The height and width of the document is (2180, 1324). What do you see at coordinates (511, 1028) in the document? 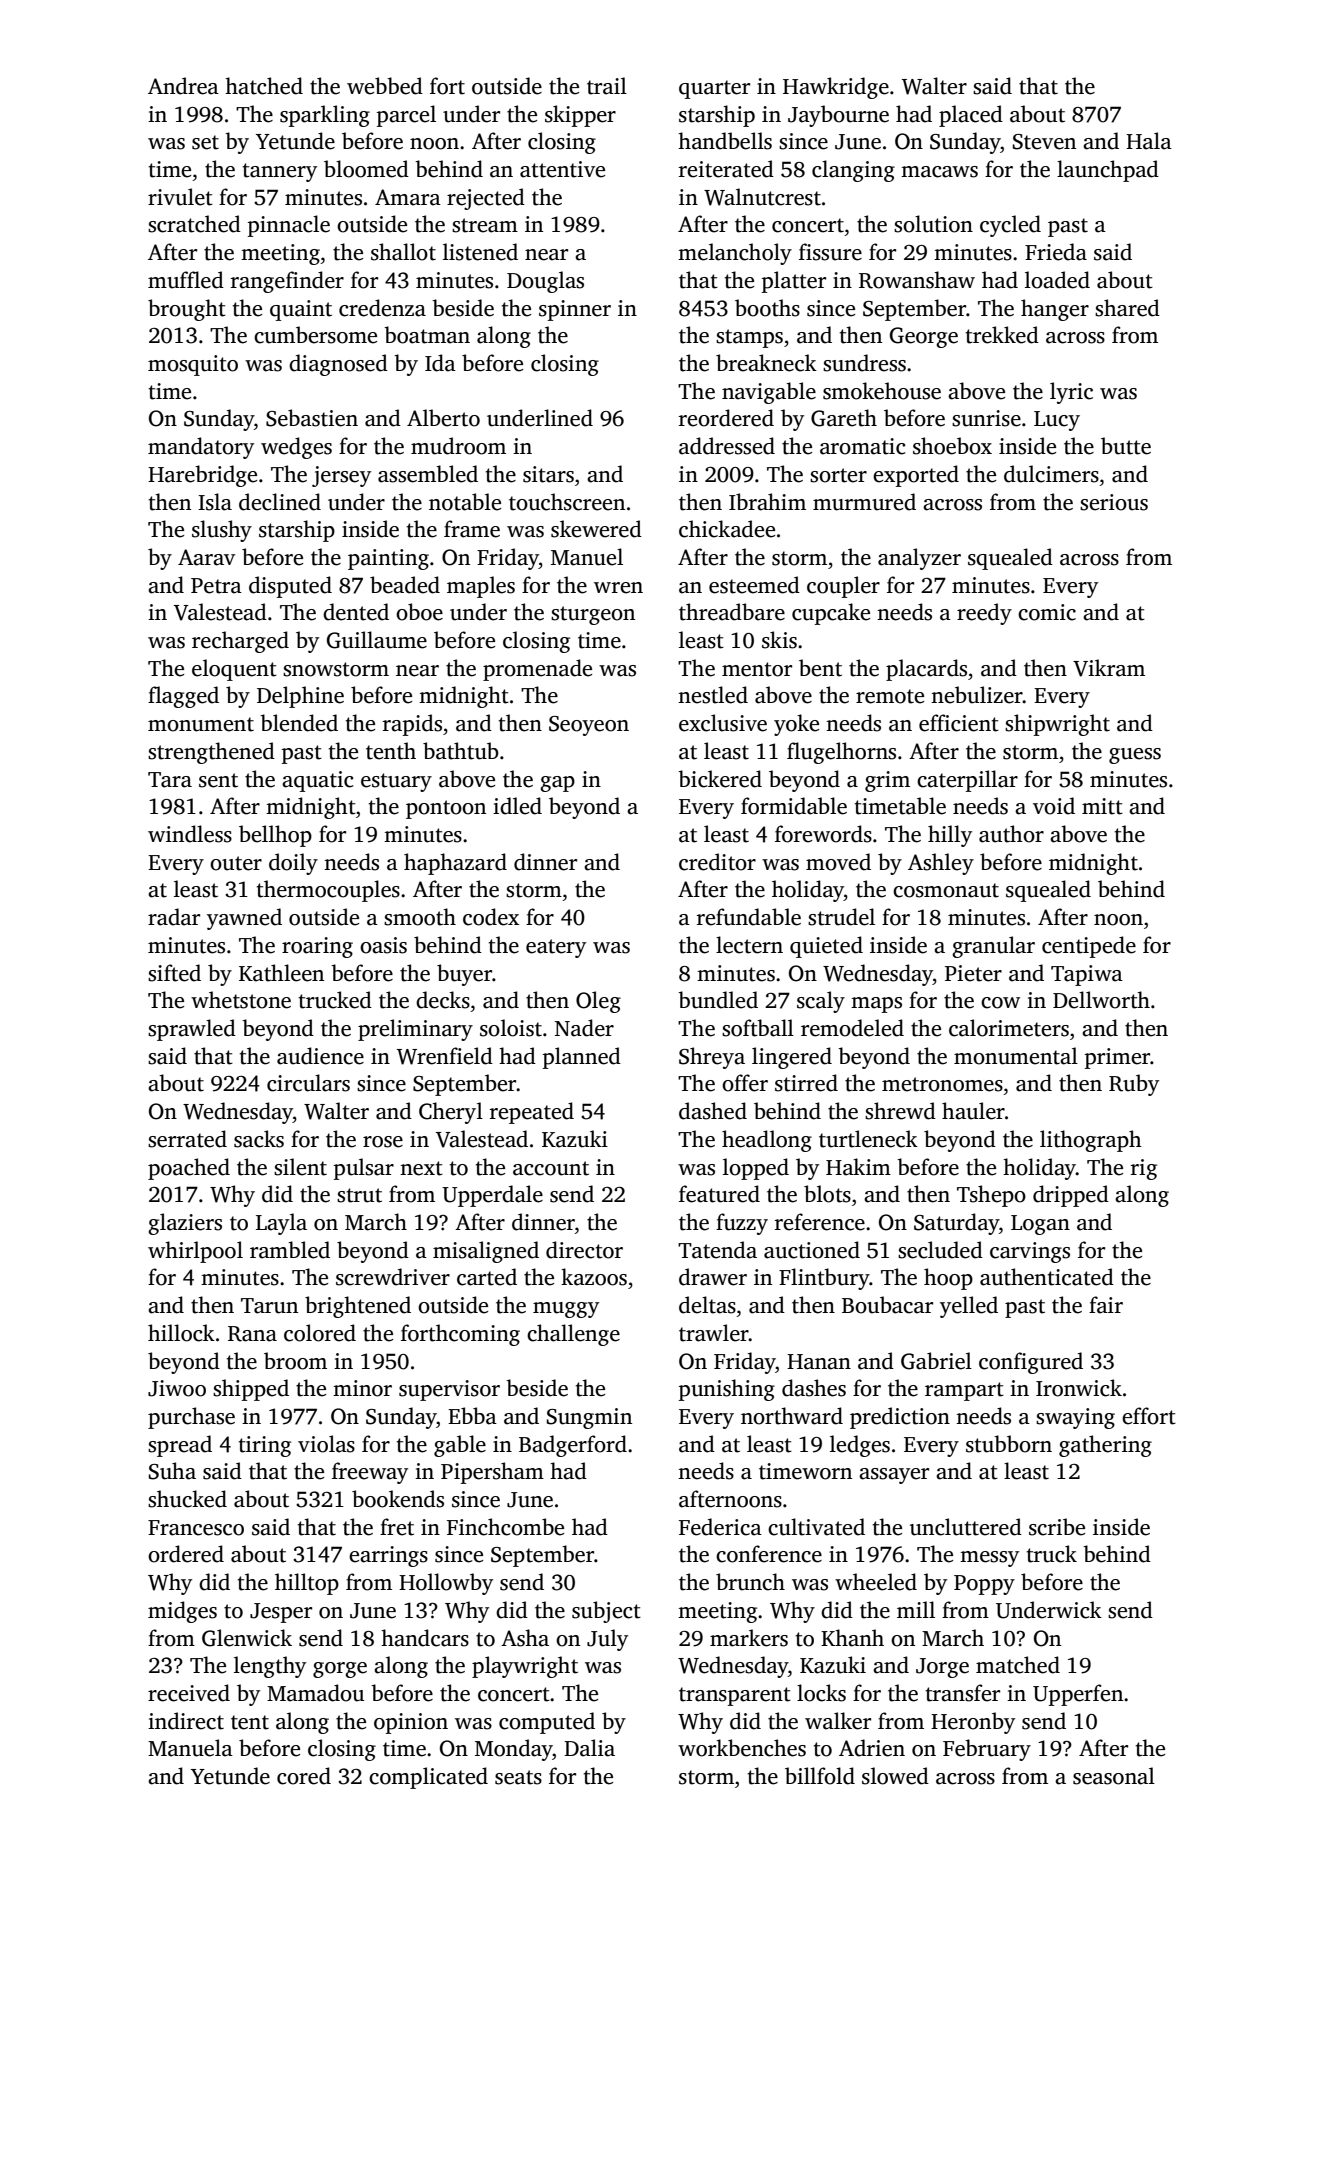
I see `soloist` at bounding box center [511, 1028].
